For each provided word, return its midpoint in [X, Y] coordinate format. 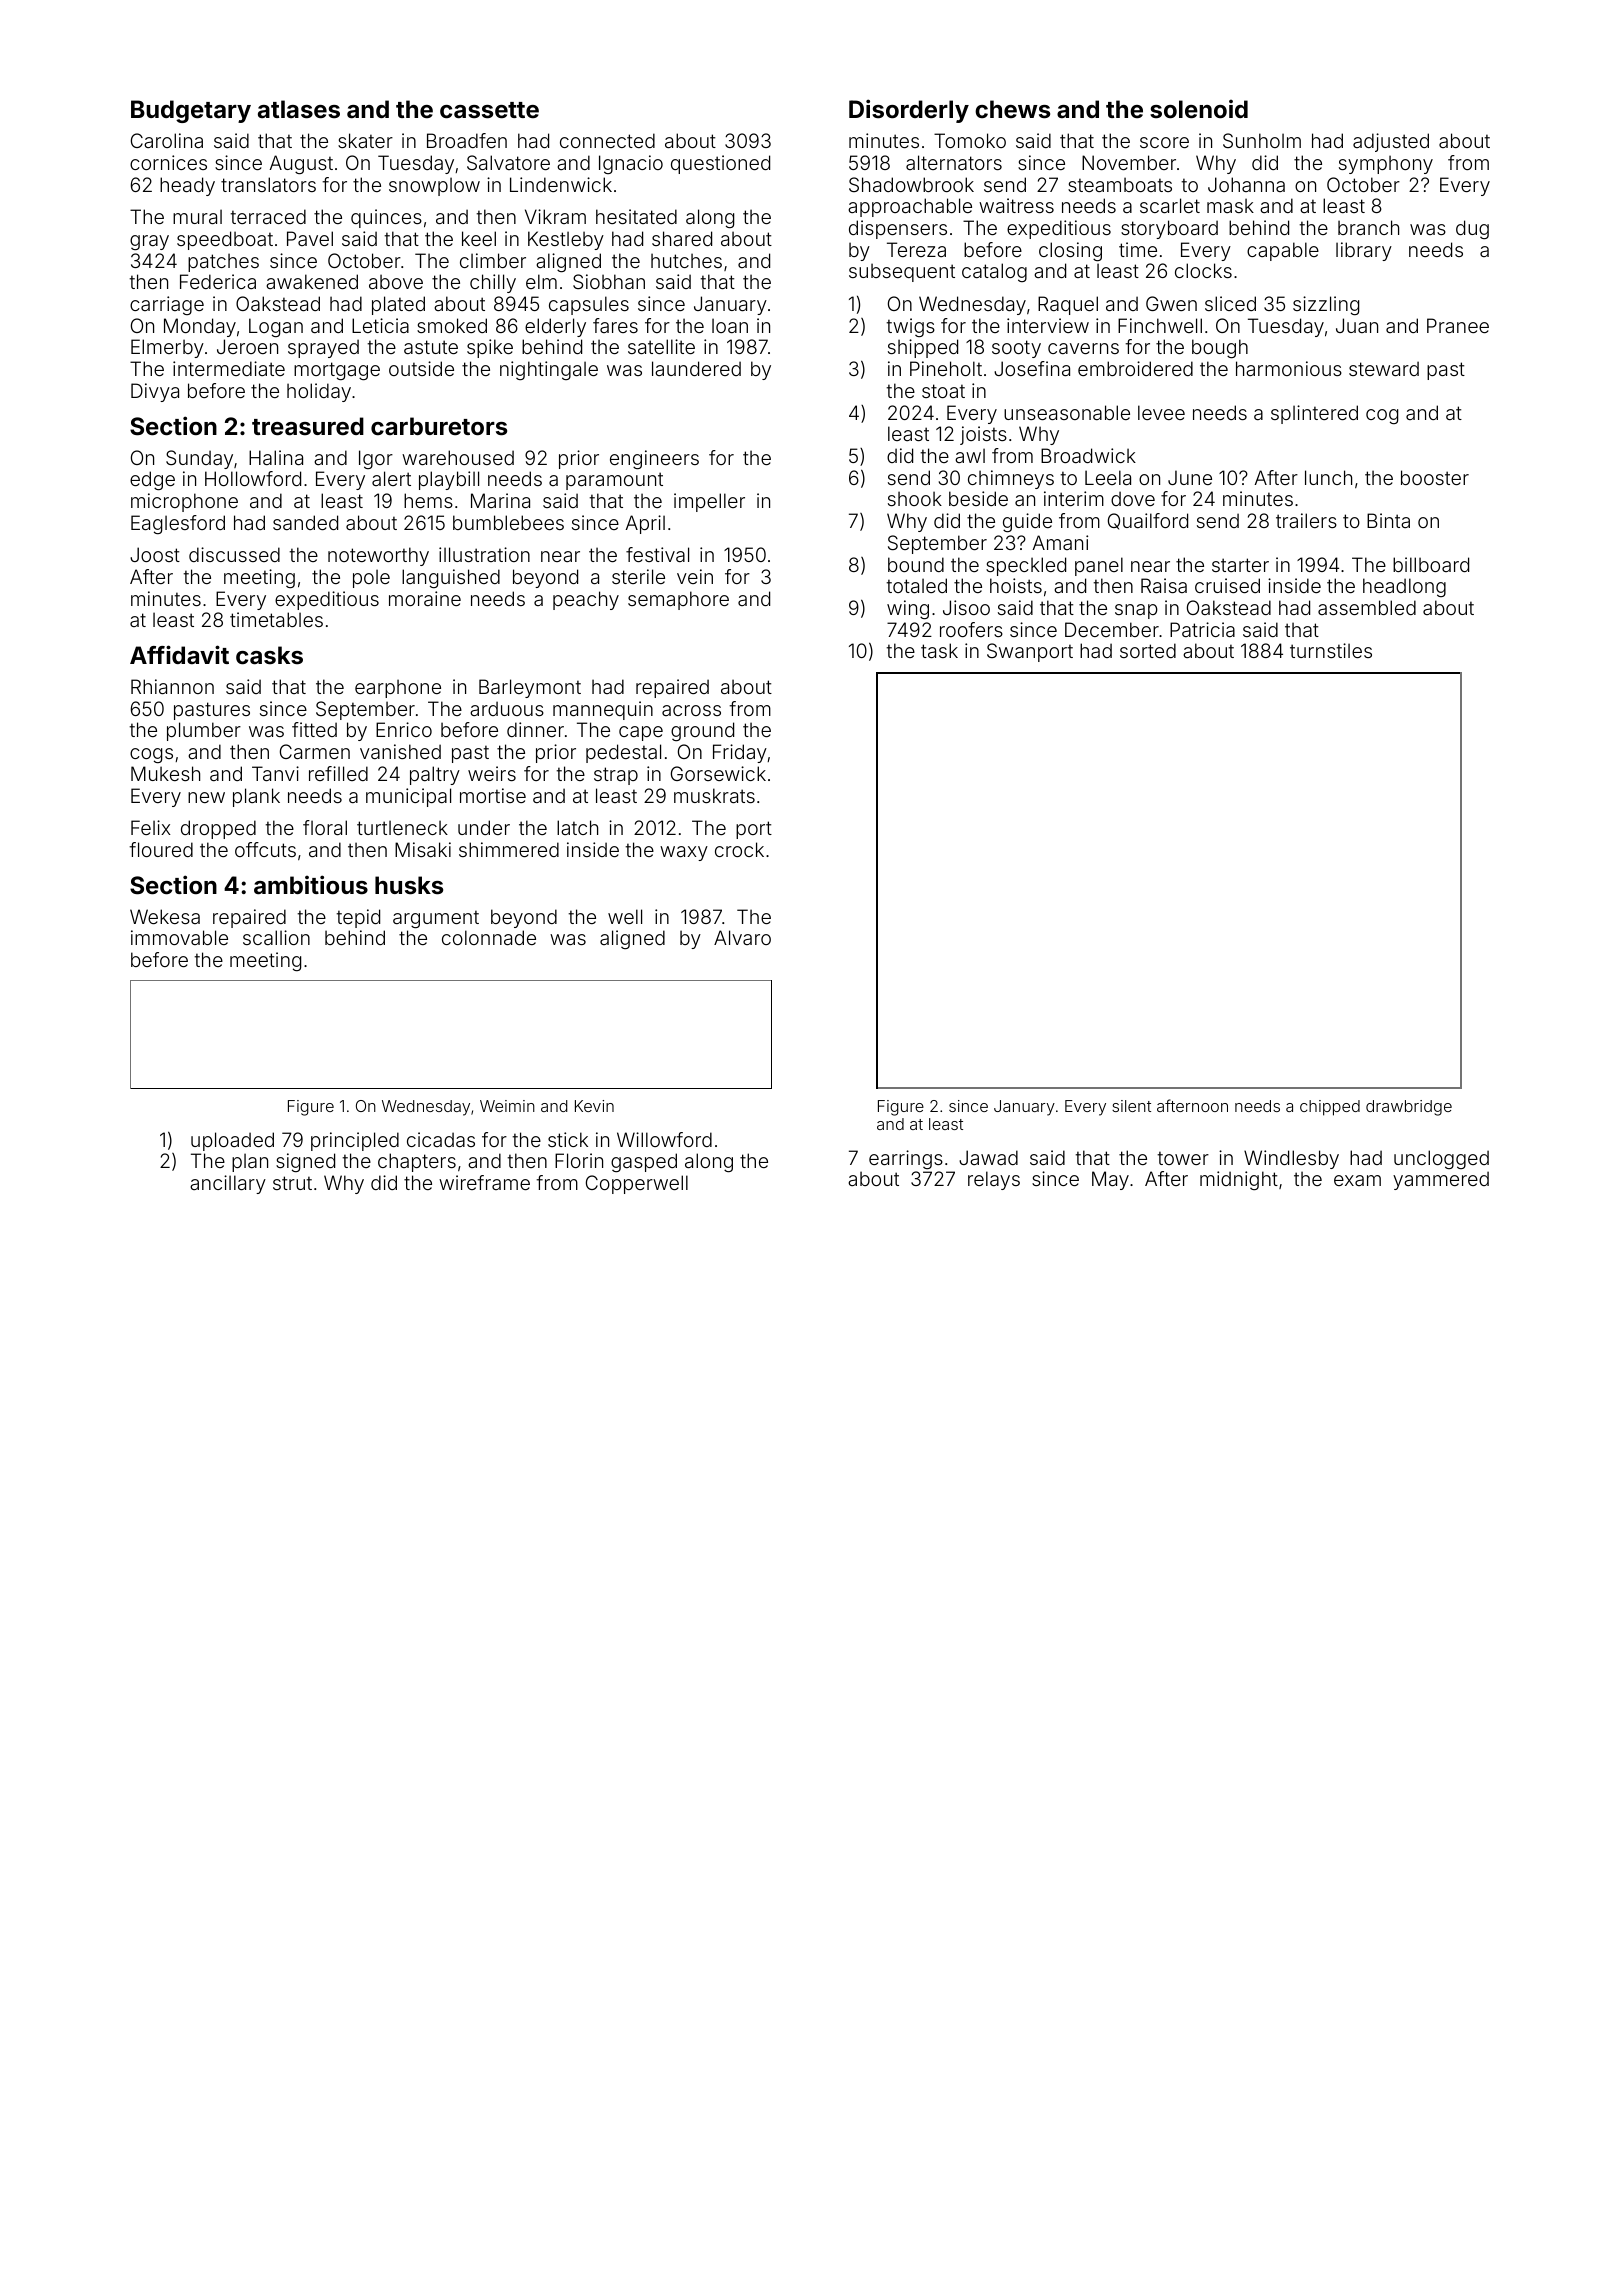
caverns [1083, 348]
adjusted [1391, 142]
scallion [276, 937]
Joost [155, 554]
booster [1435, 477]
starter [1240, 565]
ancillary [228, 1184]
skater [365, 140]
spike [490, 348]
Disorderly [909, 111]
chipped [1330, 1108]
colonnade [489, 937]
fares [615, 325]
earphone [398, 688]
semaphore [678, 600]
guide [1027, 522]
